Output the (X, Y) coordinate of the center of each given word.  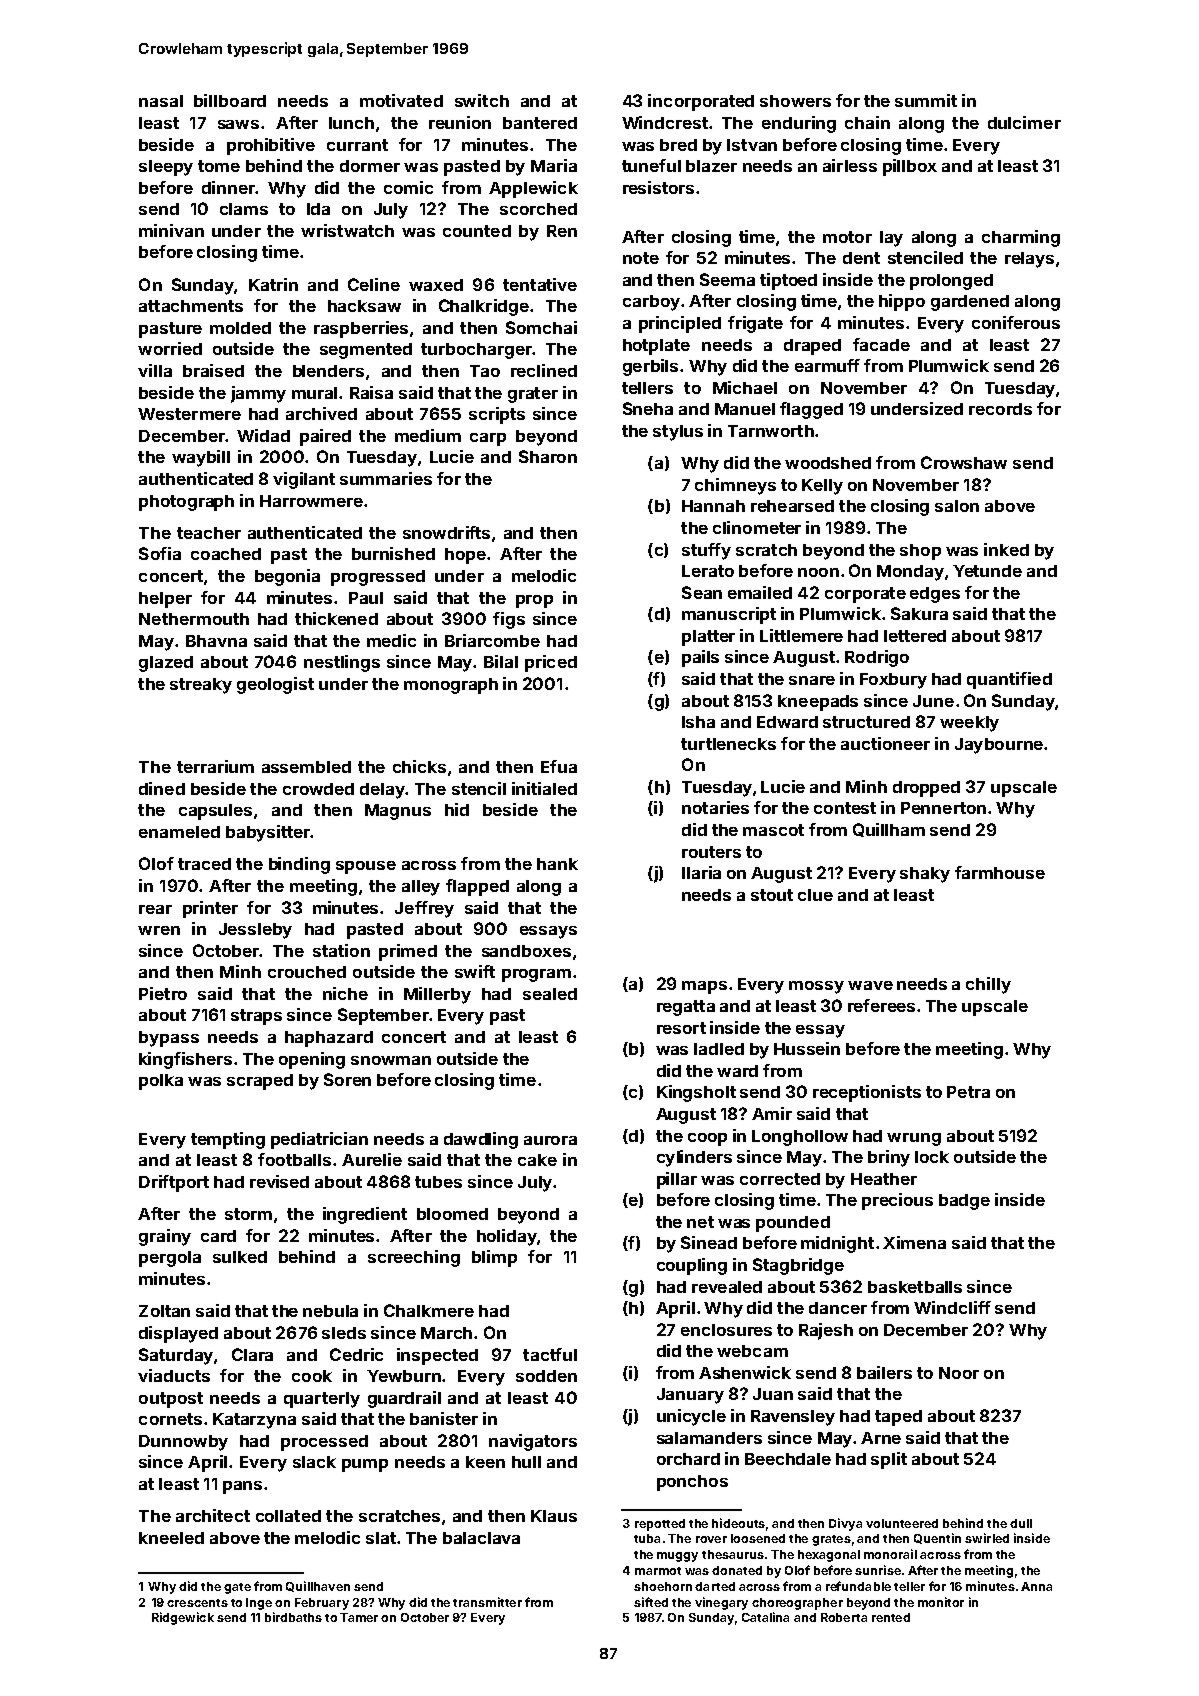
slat (381, 1538)
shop (920, 552)
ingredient (365, 1215)
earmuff (827, 365)
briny (889, 1158)
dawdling (481, 1140)
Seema (727, 279)
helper (165, 600)
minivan (171, 230)
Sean (702, 592)
